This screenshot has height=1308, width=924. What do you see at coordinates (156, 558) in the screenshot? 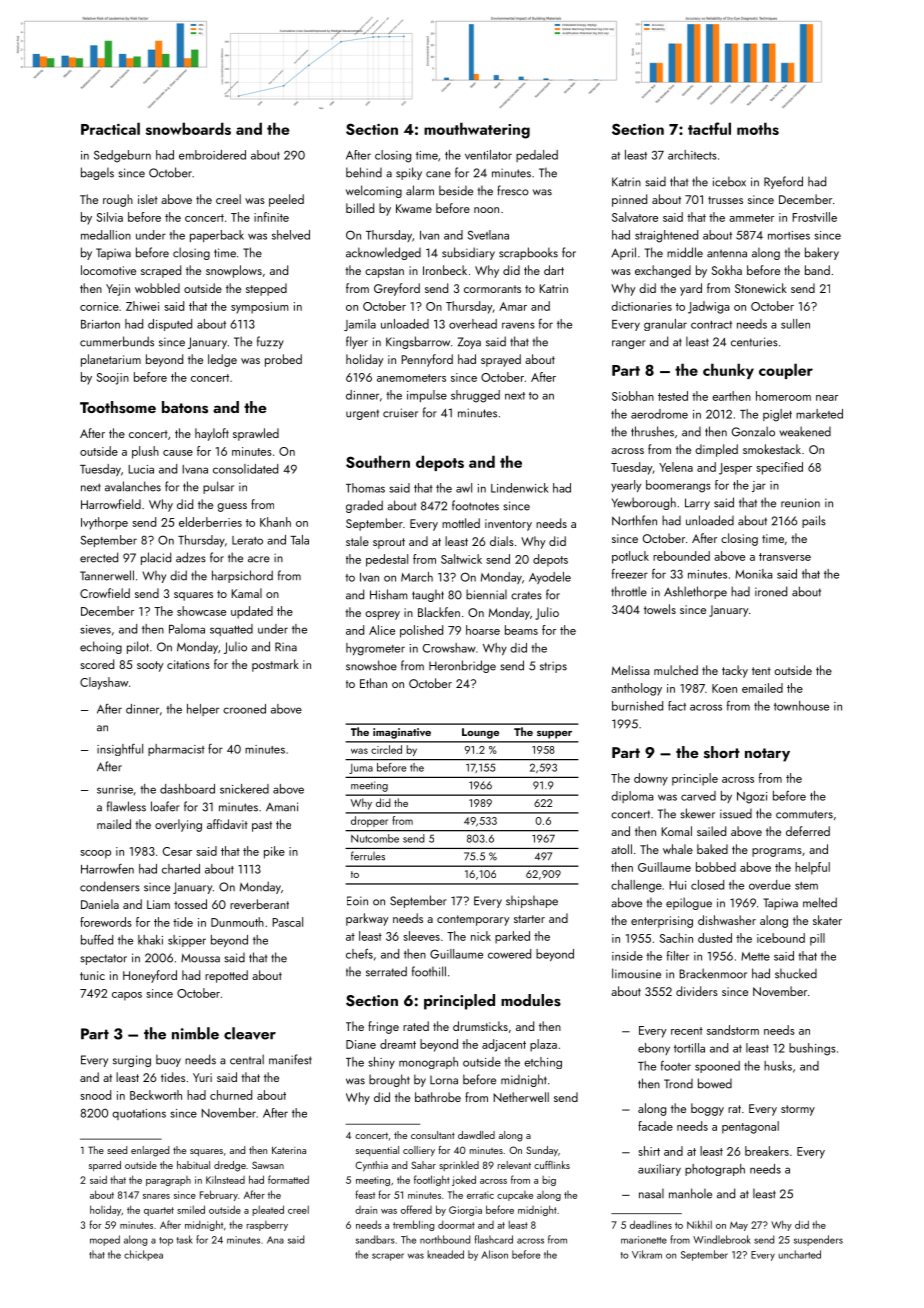
I see `placid` at bounding box center [156, 558].
